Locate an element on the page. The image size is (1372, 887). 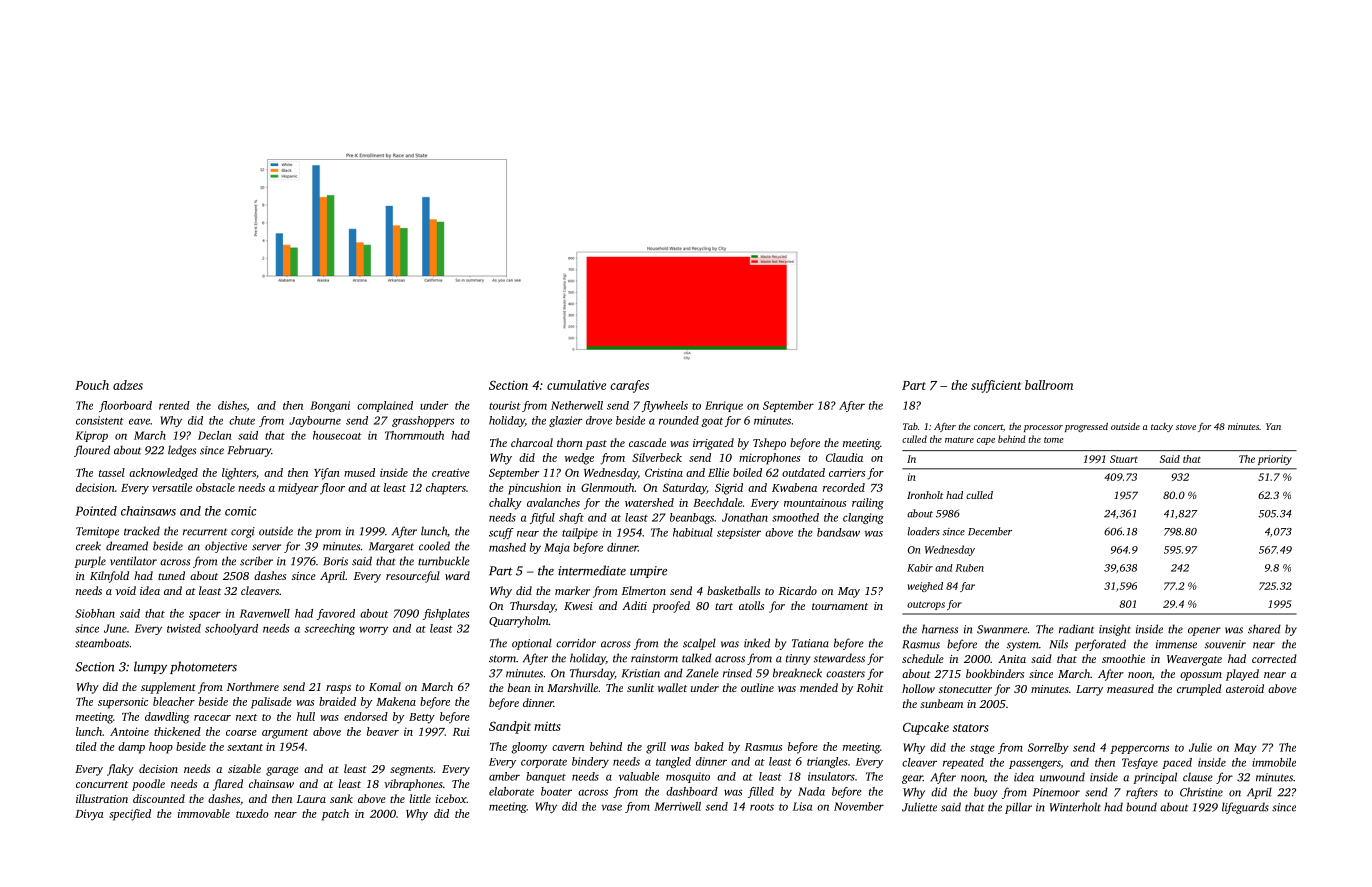
chapters is located at coordinates (446, 489).
